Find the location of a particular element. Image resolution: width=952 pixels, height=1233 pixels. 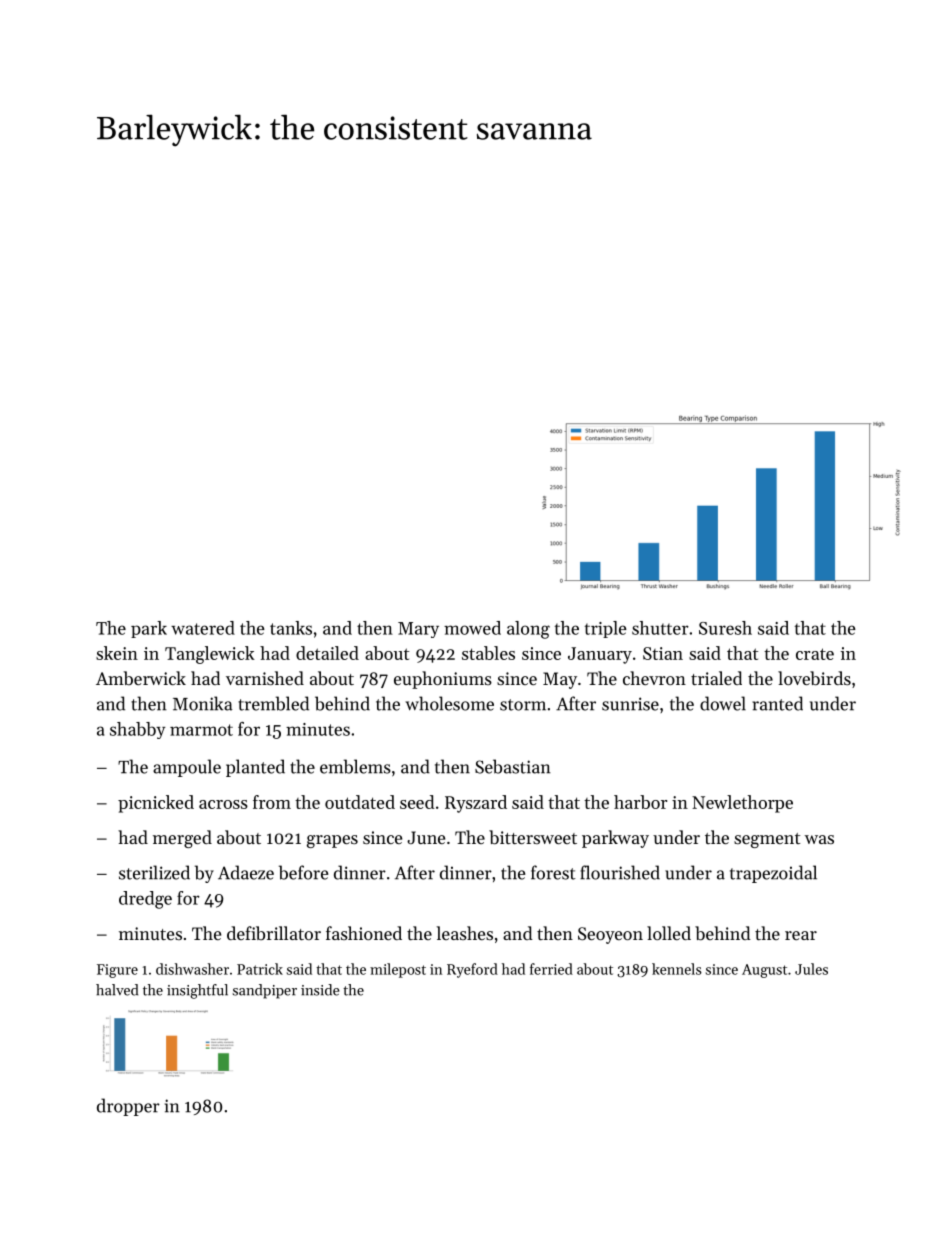

storm is located at coordinates (523, 705).
